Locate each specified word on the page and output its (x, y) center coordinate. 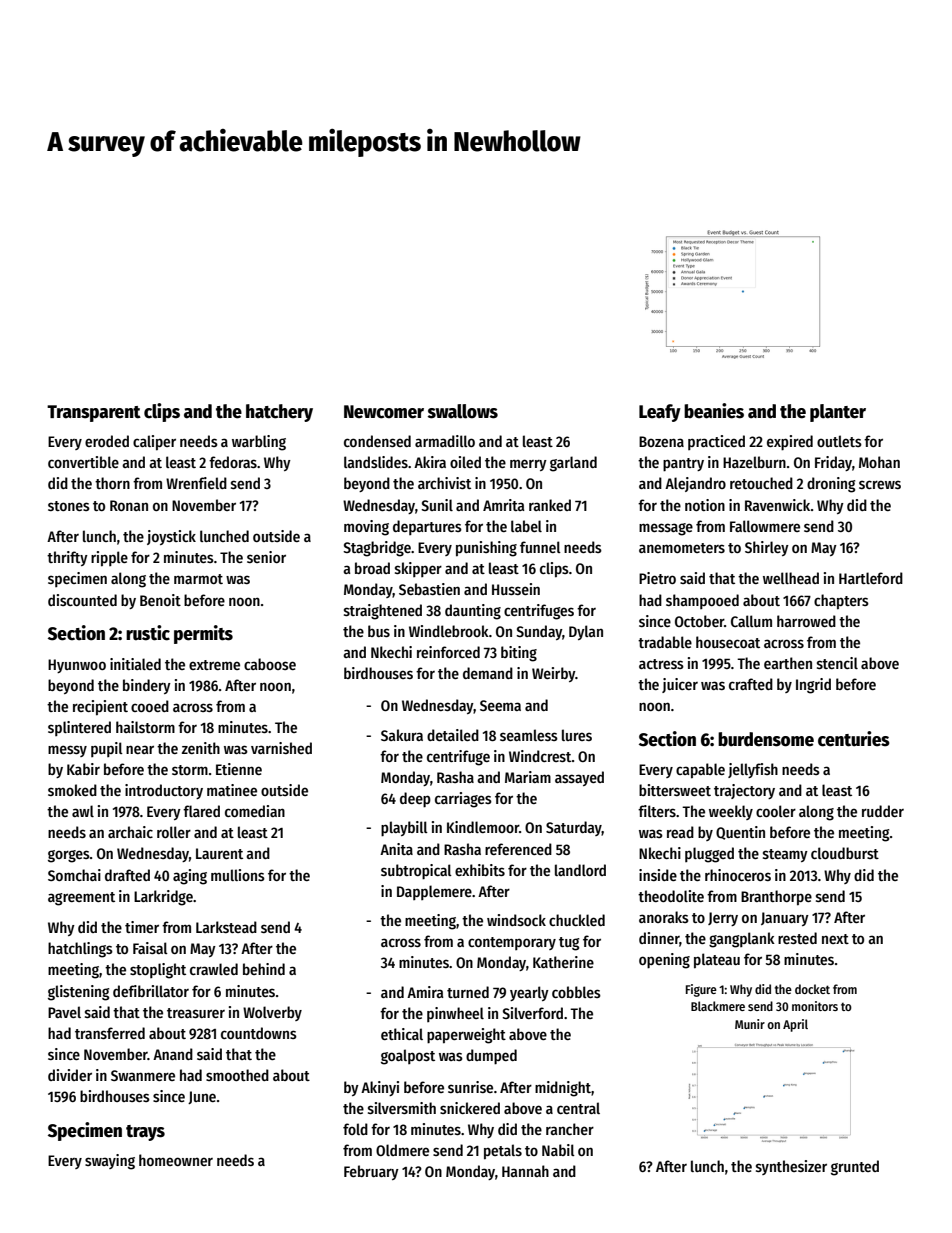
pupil (107, 749)
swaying (110, 1162)
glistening (78, 993)
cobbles (576, 992)
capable (700, 771)
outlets (839, 441)
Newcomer (384, 412)
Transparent (94, 413)
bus (379, 631)
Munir (750, 1024)
